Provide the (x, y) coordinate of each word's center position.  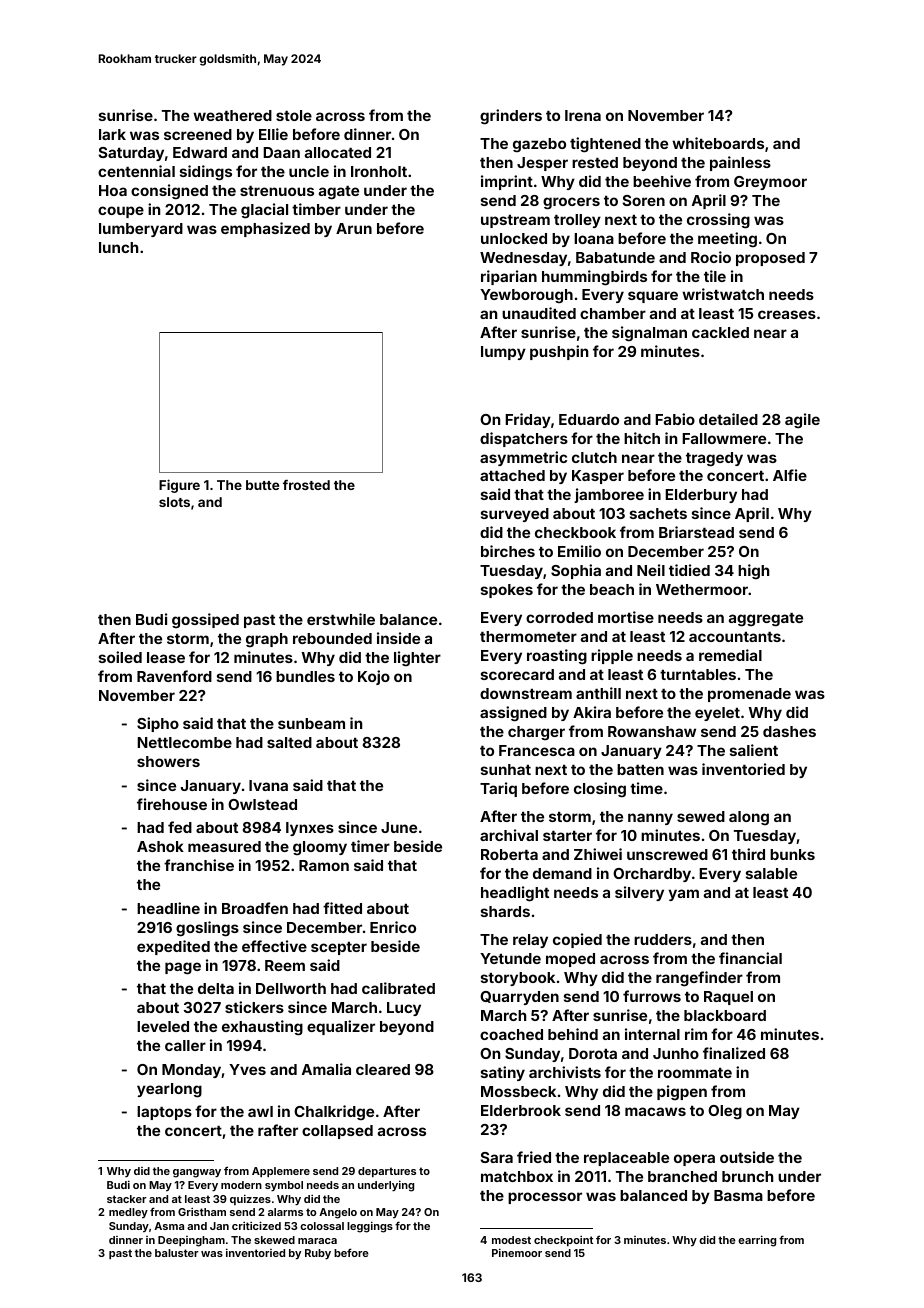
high (753, 572)
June (399, 827)
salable (771, 873)
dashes (789, 731)
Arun (354, 228)
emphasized (265, 229)
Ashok (160, 846)
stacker (126, 1199)
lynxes (310, 829)
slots (174, 502)
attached (512, 475)
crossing (718, 221)
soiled (120, 657)
